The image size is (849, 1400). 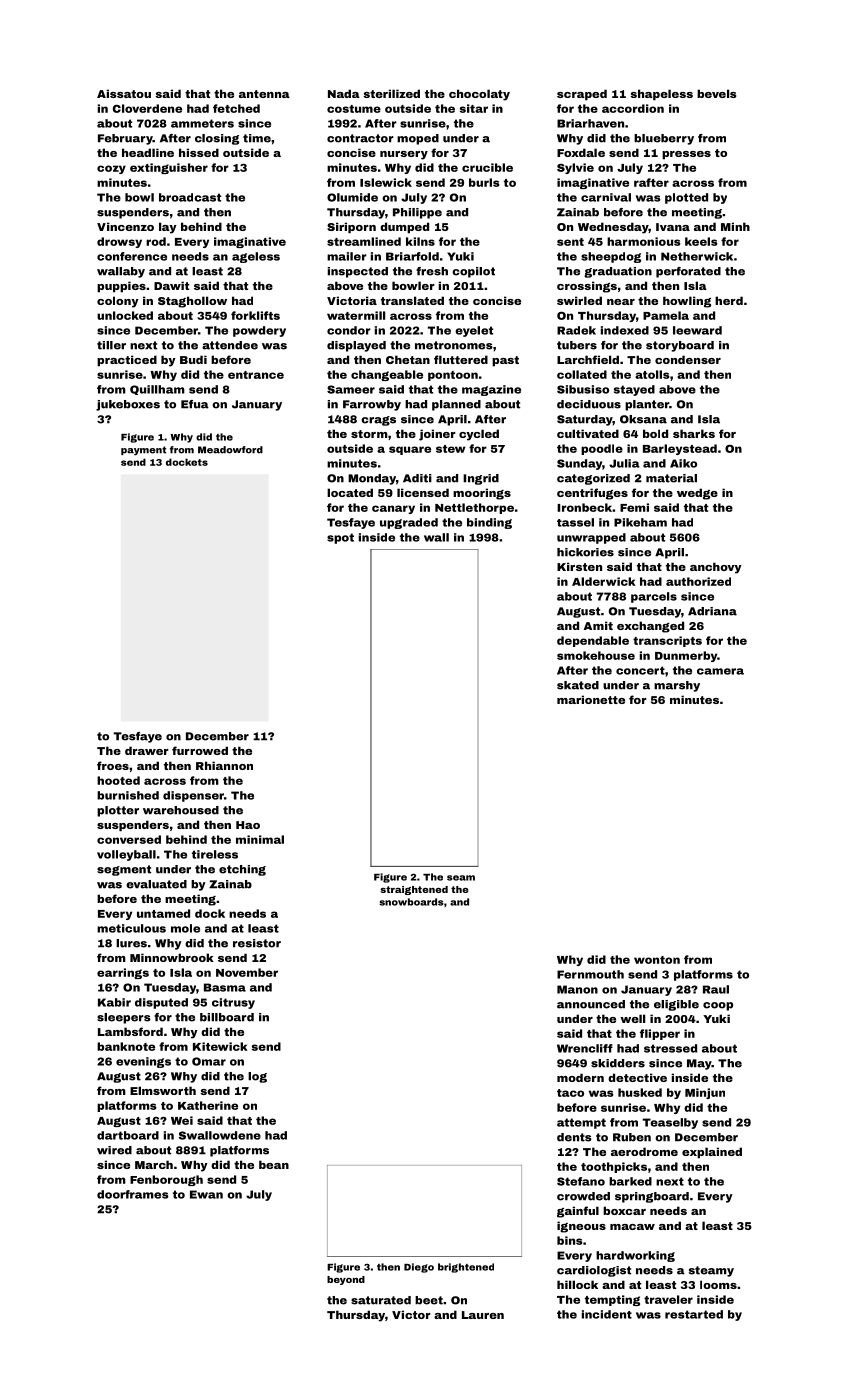 I want to click on payment, so click(x=143, y=451).
